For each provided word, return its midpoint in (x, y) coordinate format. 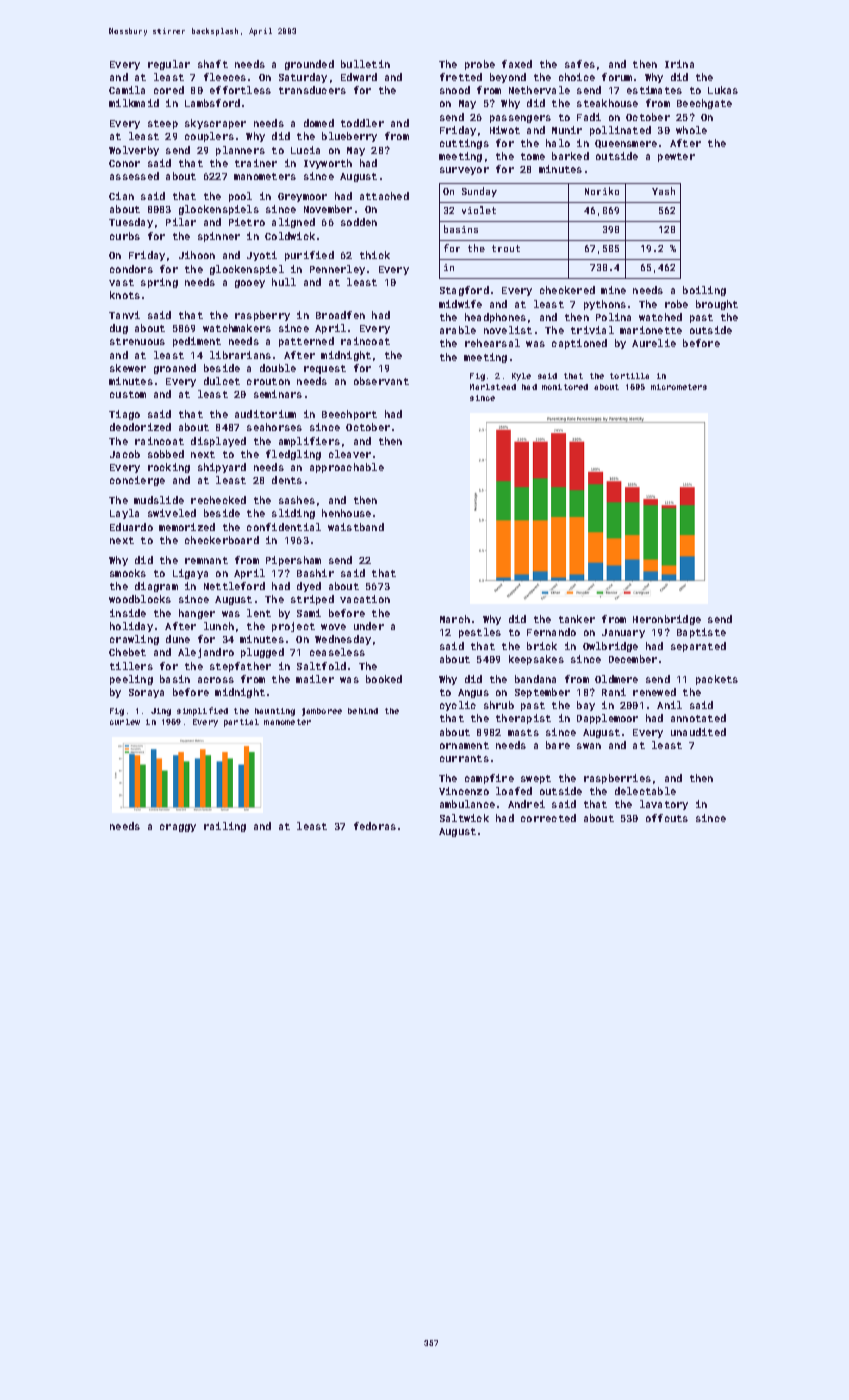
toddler (362, 123)
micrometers (679, 387)
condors (131, 269)
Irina (679, 64)
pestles (480, 633)
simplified (202, 711)
